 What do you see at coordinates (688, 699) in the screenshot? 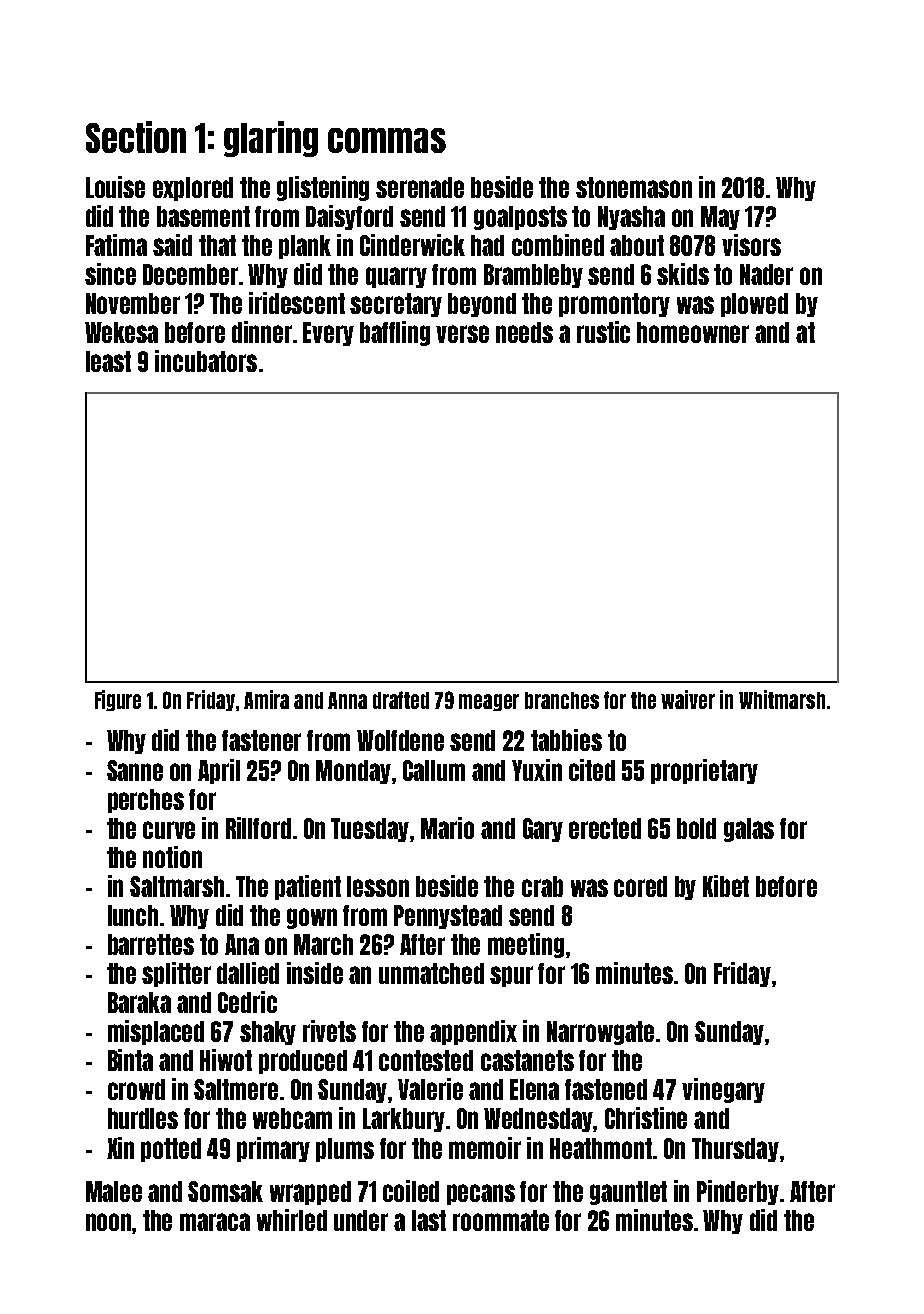
I see `waiver` at bounding box center [688, 699].
